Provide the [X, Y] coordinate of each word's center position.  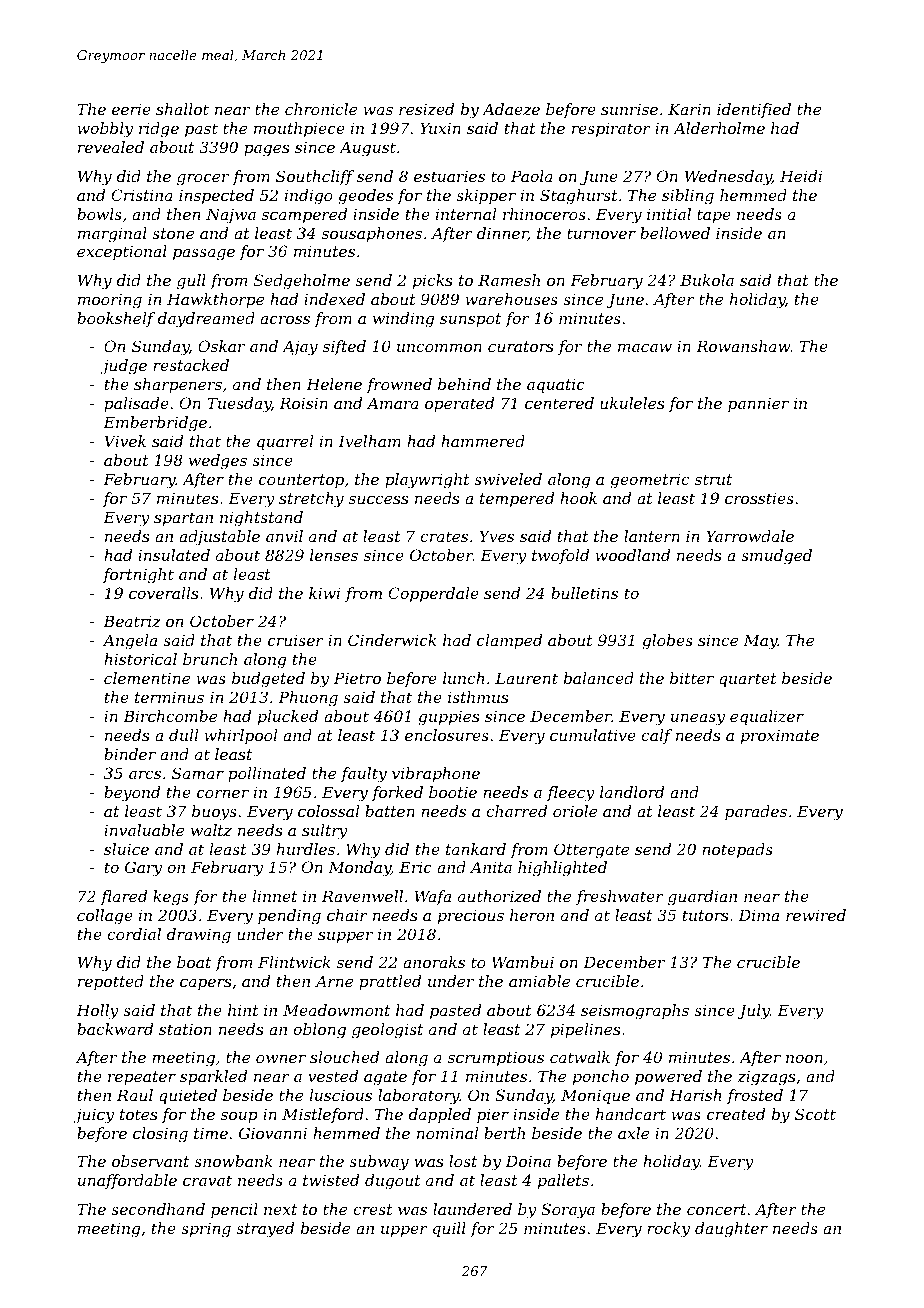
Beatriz [132, 621]
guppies [449, 718]
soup [239, 1117]
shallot [182, 109]
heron [532, 915]
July [753, 1012]
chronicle [321, 109]
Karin [689, 109]
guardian [702, 898]
